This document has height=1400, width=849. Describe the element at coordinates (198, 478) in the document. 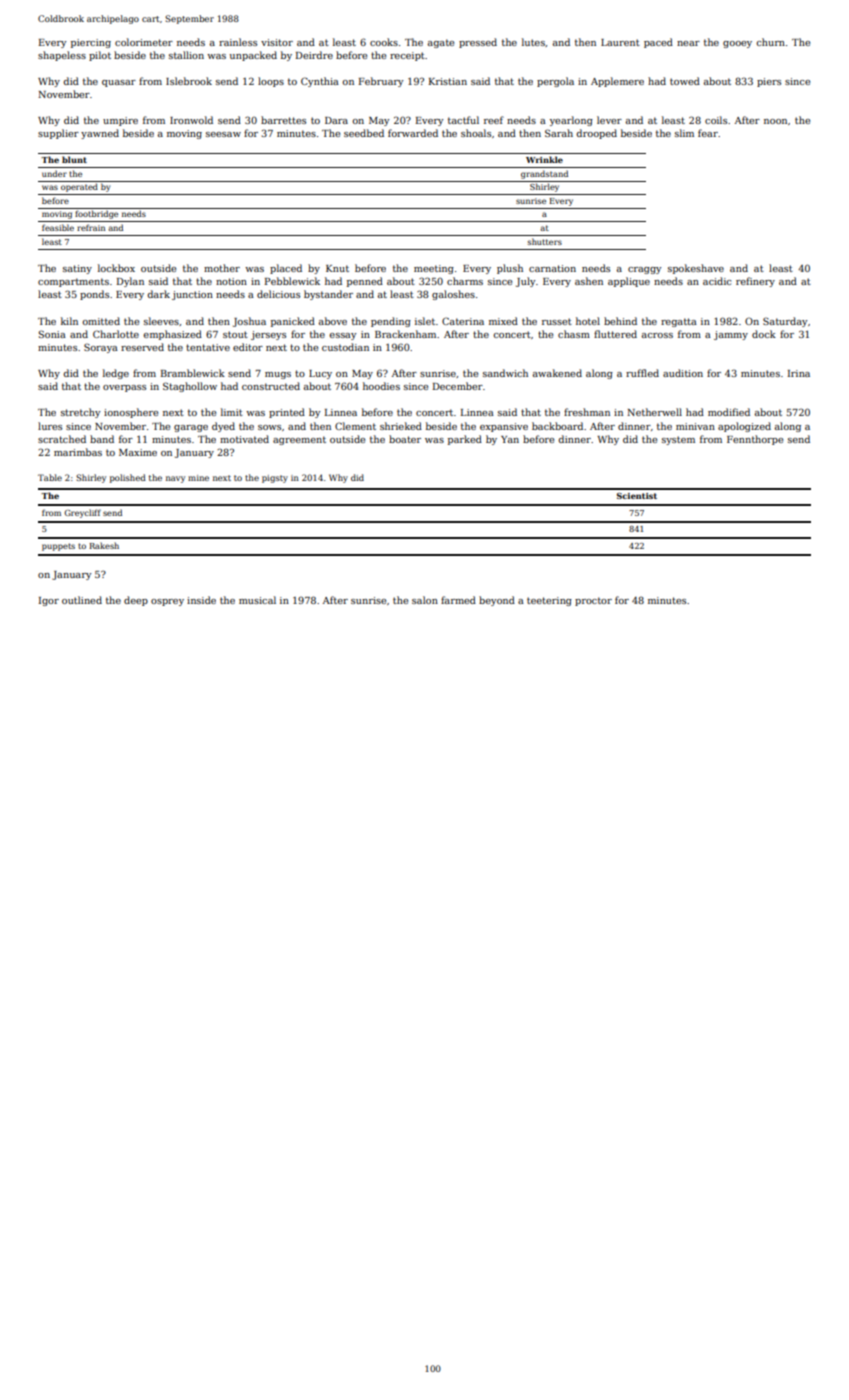

I see `mine` at that location.
